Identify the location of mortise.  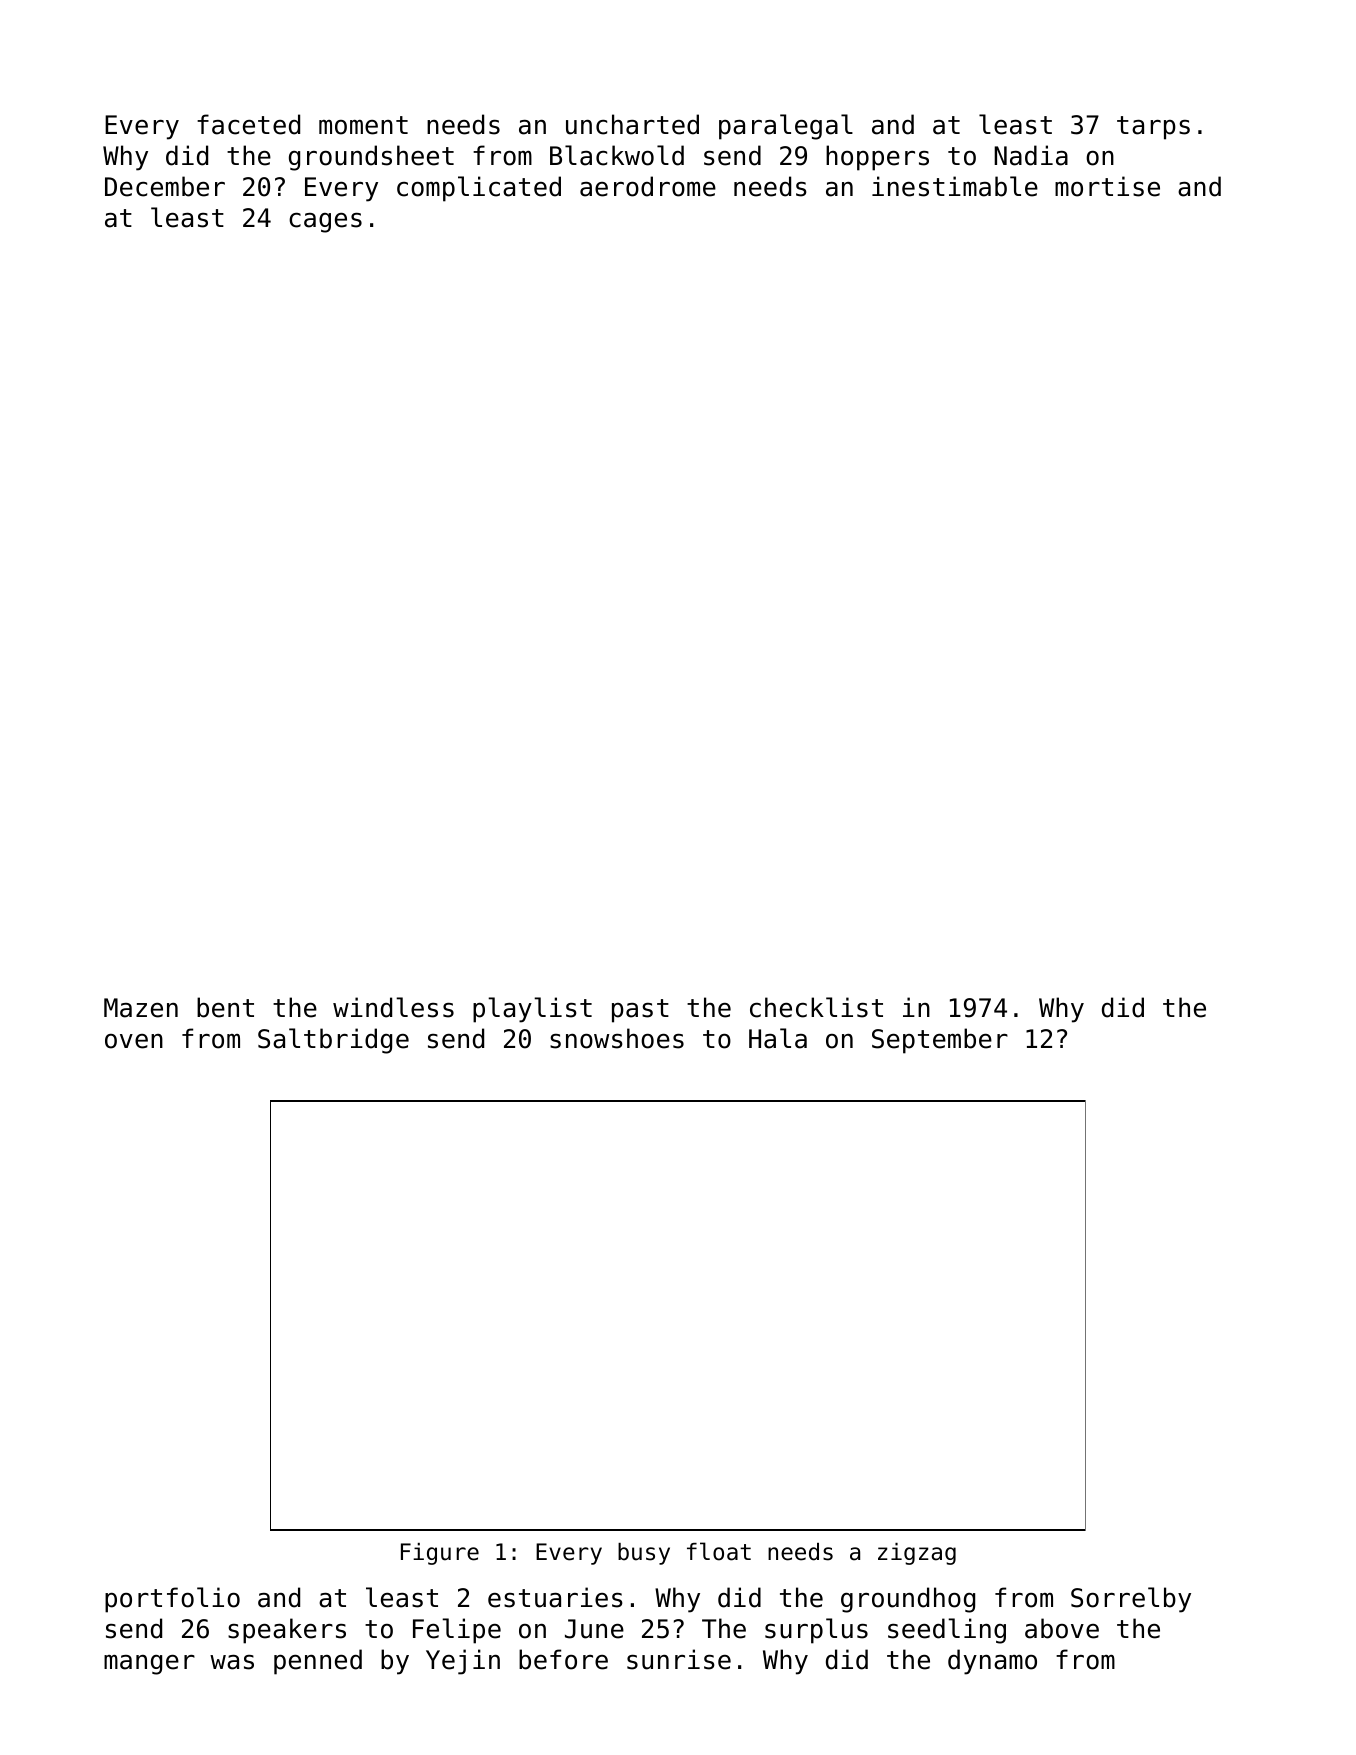
(1107, 186).
